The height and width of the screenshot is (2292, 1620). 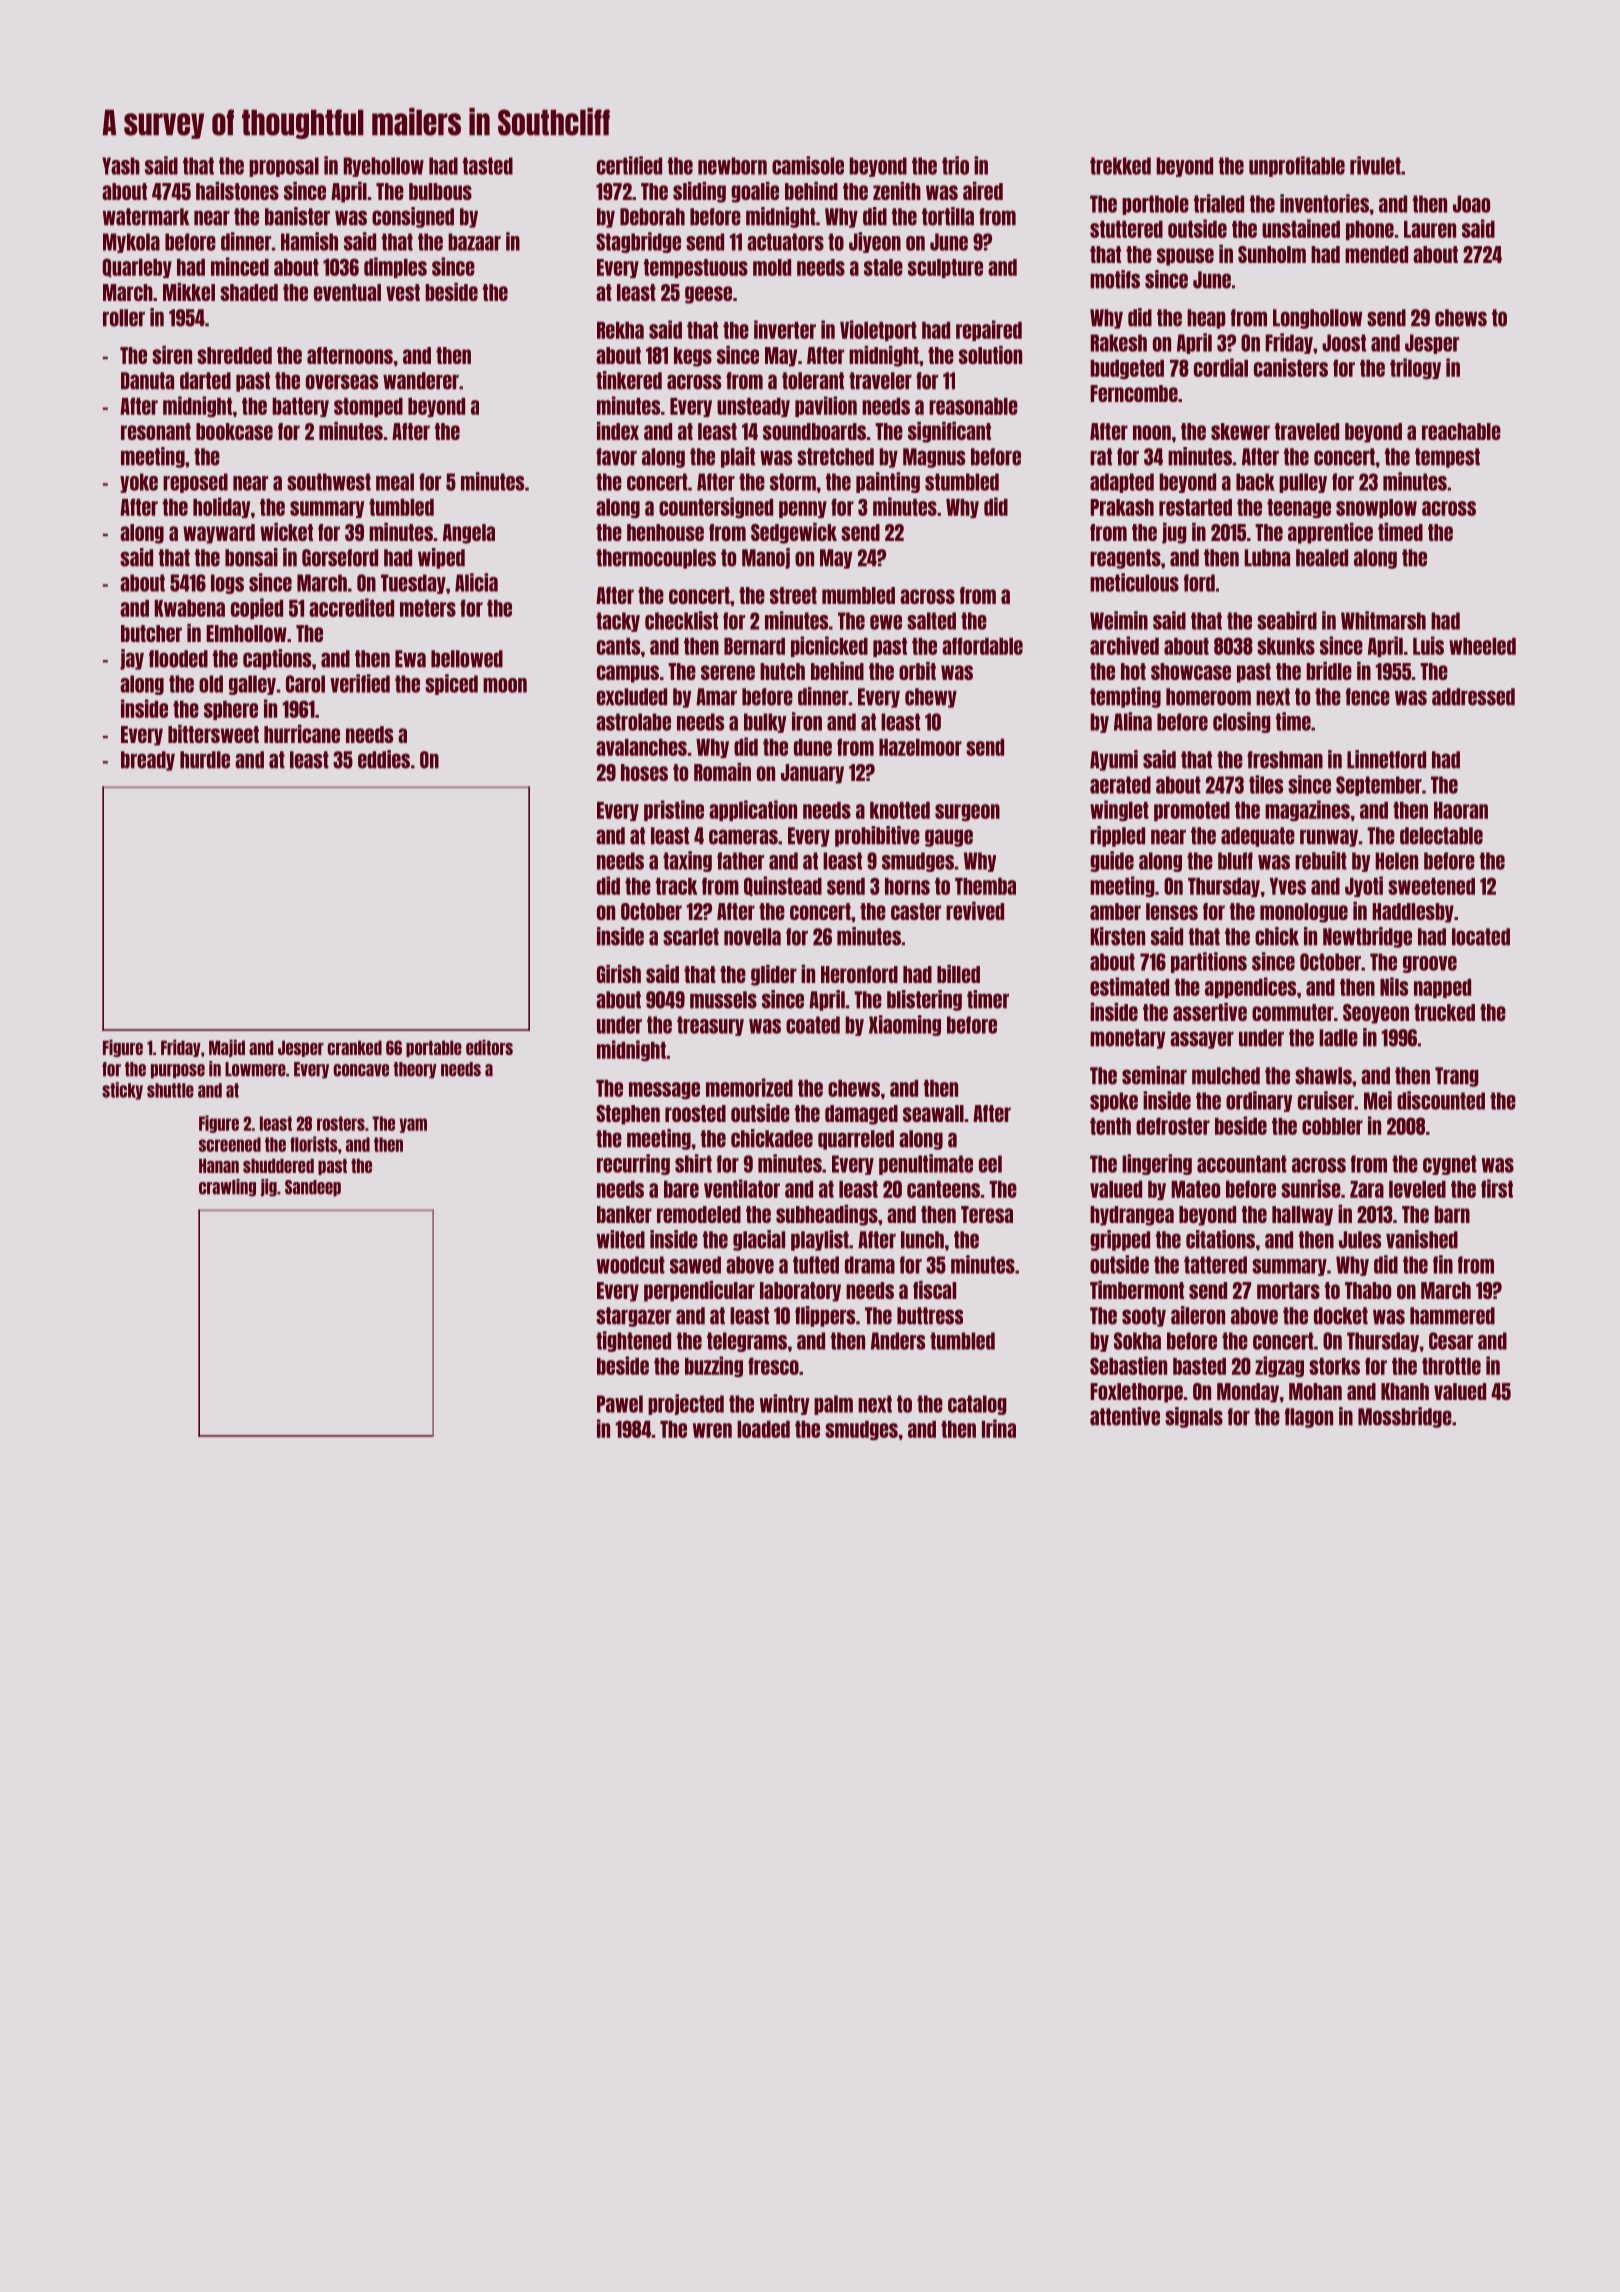 I want to click on horns, so click(x=907, y=886).
